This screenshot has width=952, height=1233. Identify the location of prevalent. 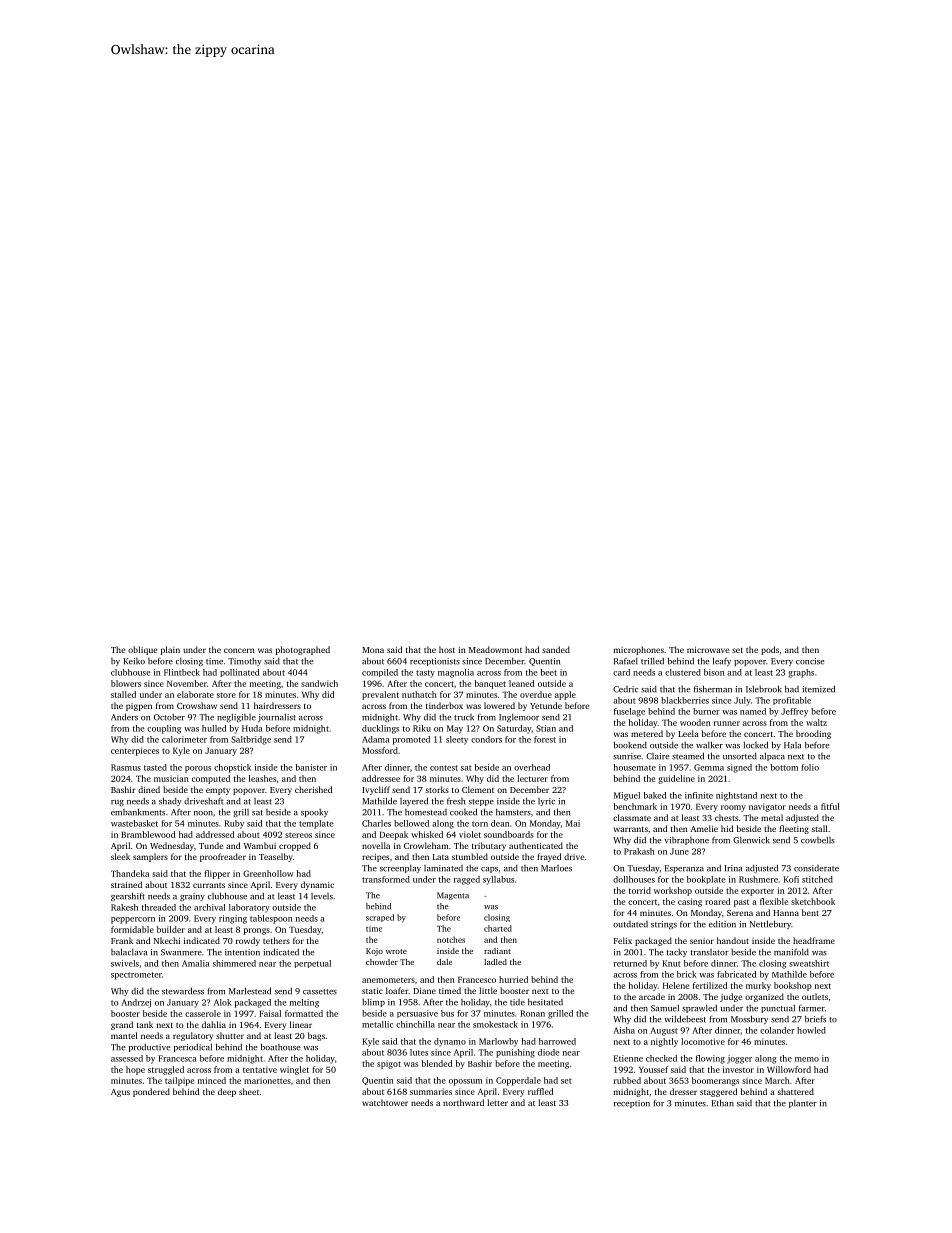
(380, 695).
